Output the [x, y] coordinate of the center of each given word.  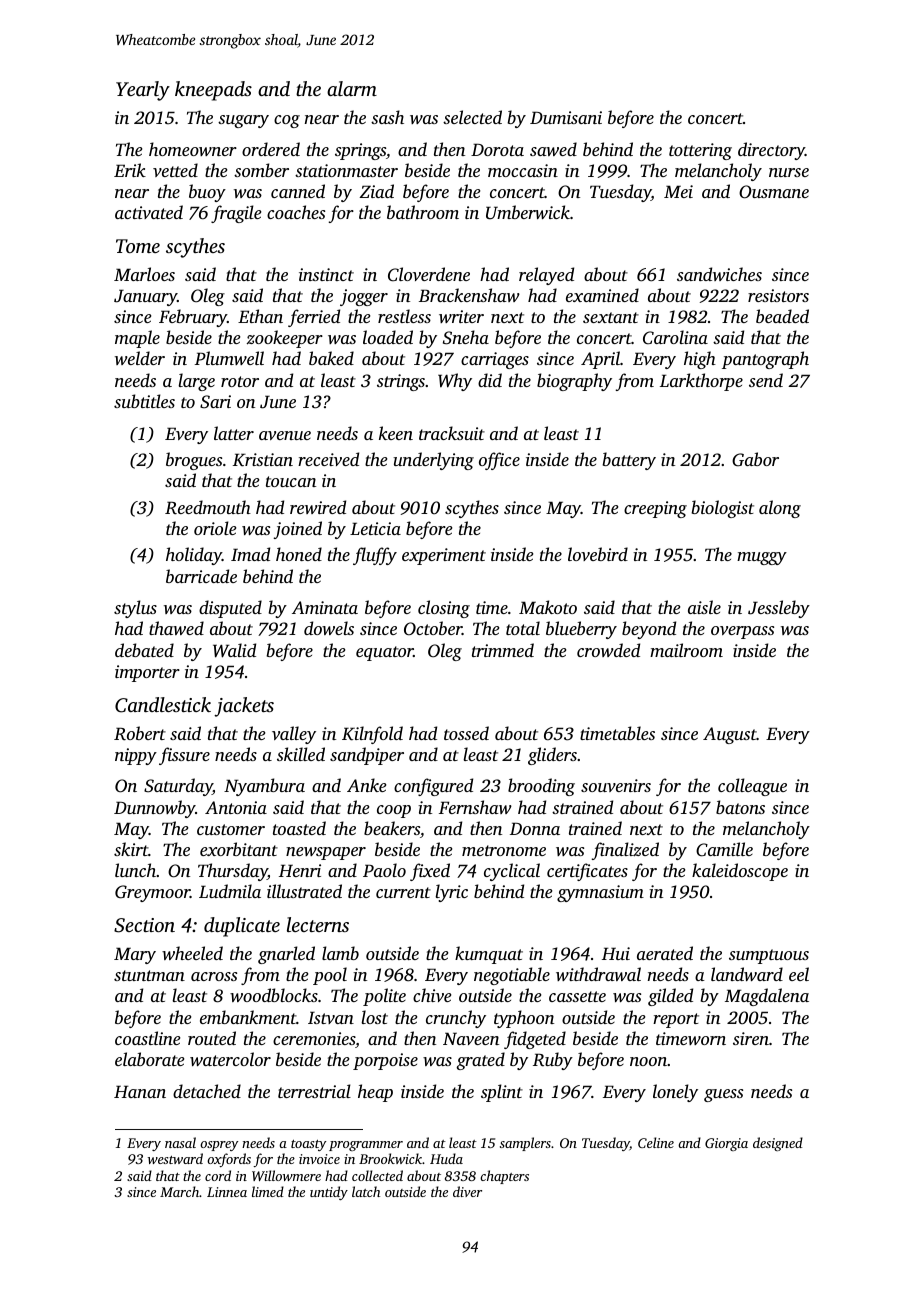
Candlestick [163, 705]
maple [137, 339]
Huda [446, 1158]
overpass [742, 632]
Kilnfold [372, 735]
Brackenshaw [469, 295]
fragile [236, 214]
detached [207, 1091]
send [766, 380]
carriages [495, 360]
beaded [782, 316]
